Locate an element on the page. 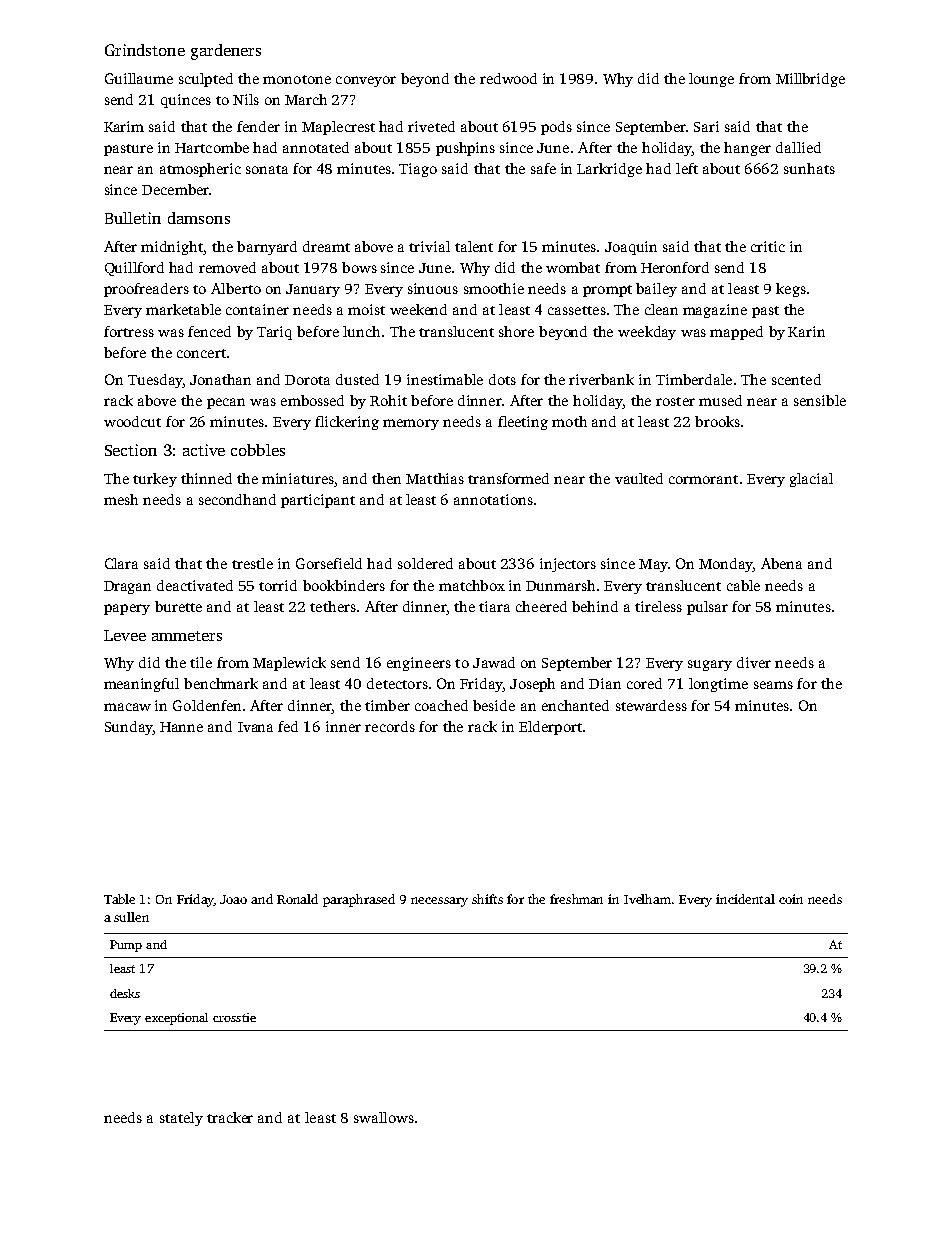 This page has height=1233, width=952. shifts is located at coordinates (487, 899).
